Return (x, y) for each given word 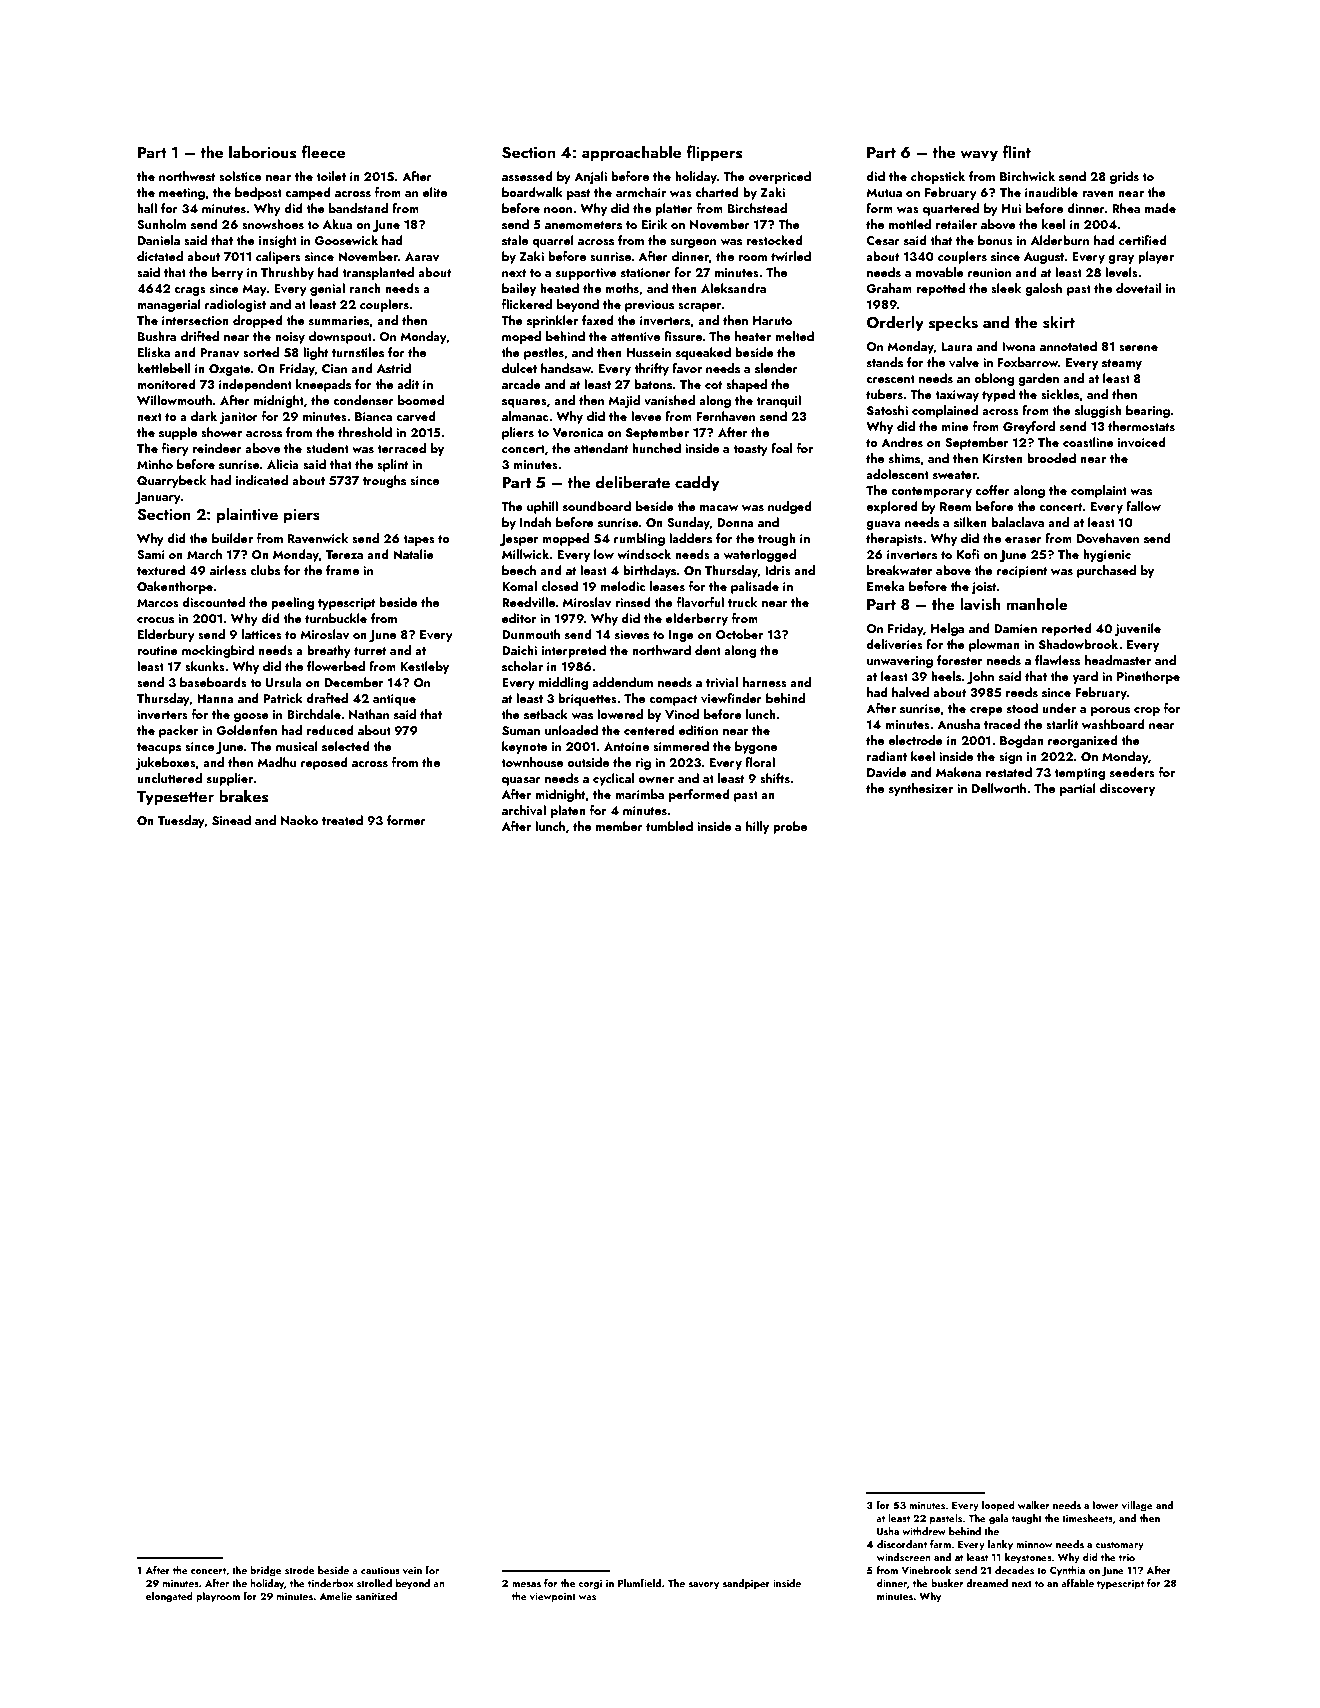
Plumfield (639, 1583)
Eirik (654, 224)
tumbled (669, 826)
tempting (1079, 774)
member (619, 826)
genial (327, 289)
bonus (995, 240)
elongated (169, 1597)
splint (392, 465)
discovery (1127, 789)
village (1137, 1506)
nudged (790, 507)
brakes (243, 796)
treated (342, 820)
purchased (1106, 571)
